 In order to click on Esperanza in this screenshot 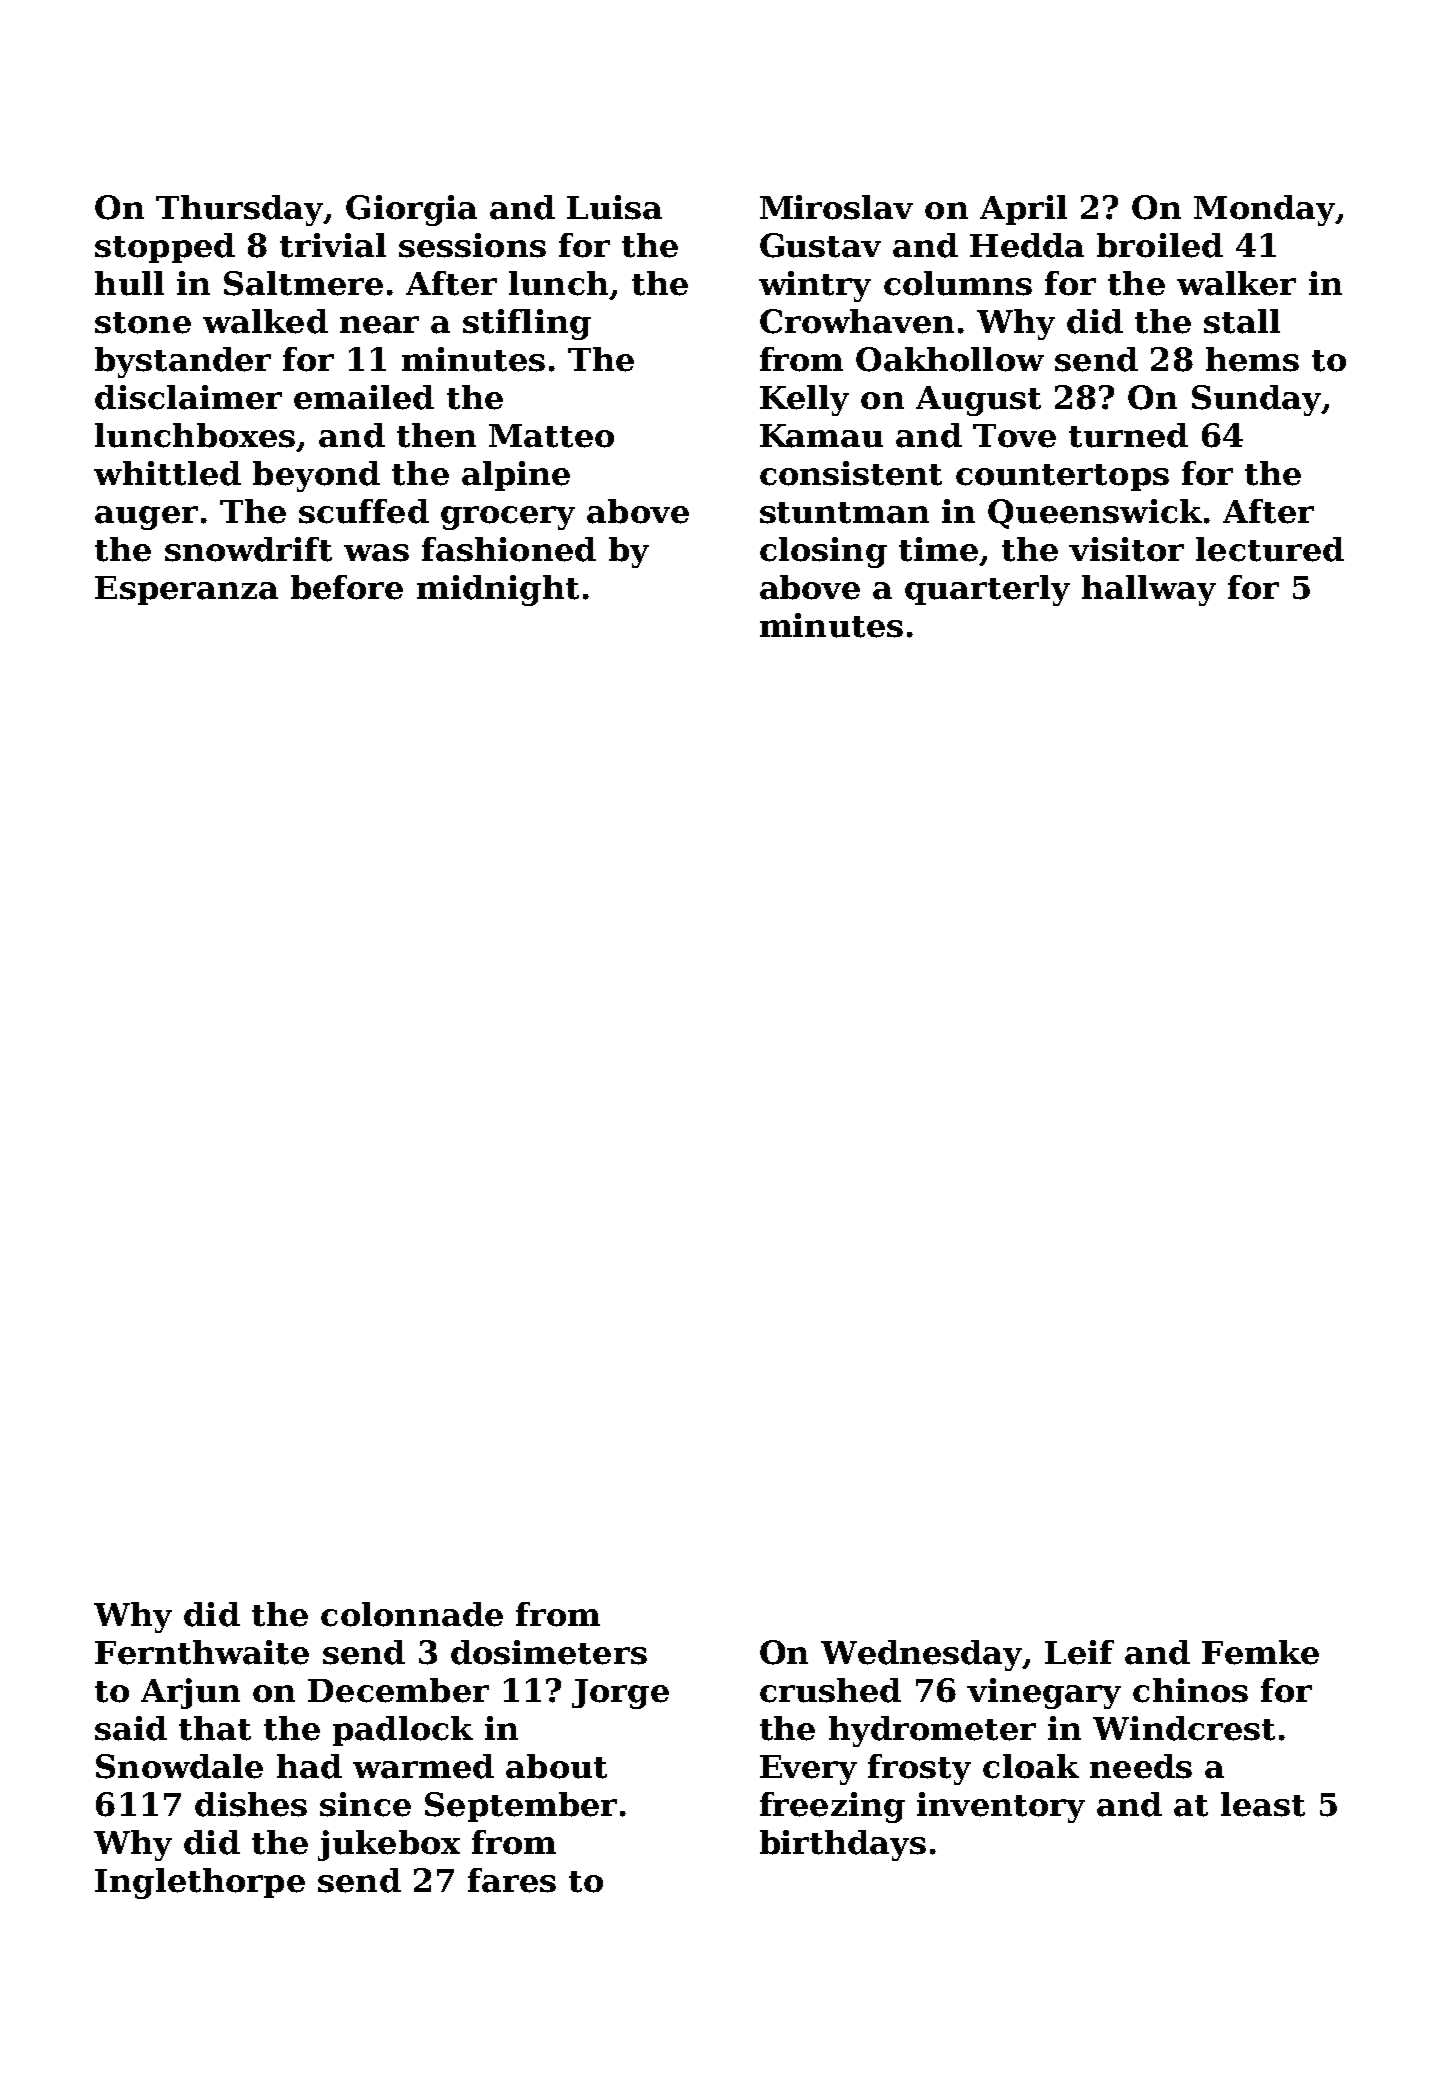, I will do `click(186, 590)`.
